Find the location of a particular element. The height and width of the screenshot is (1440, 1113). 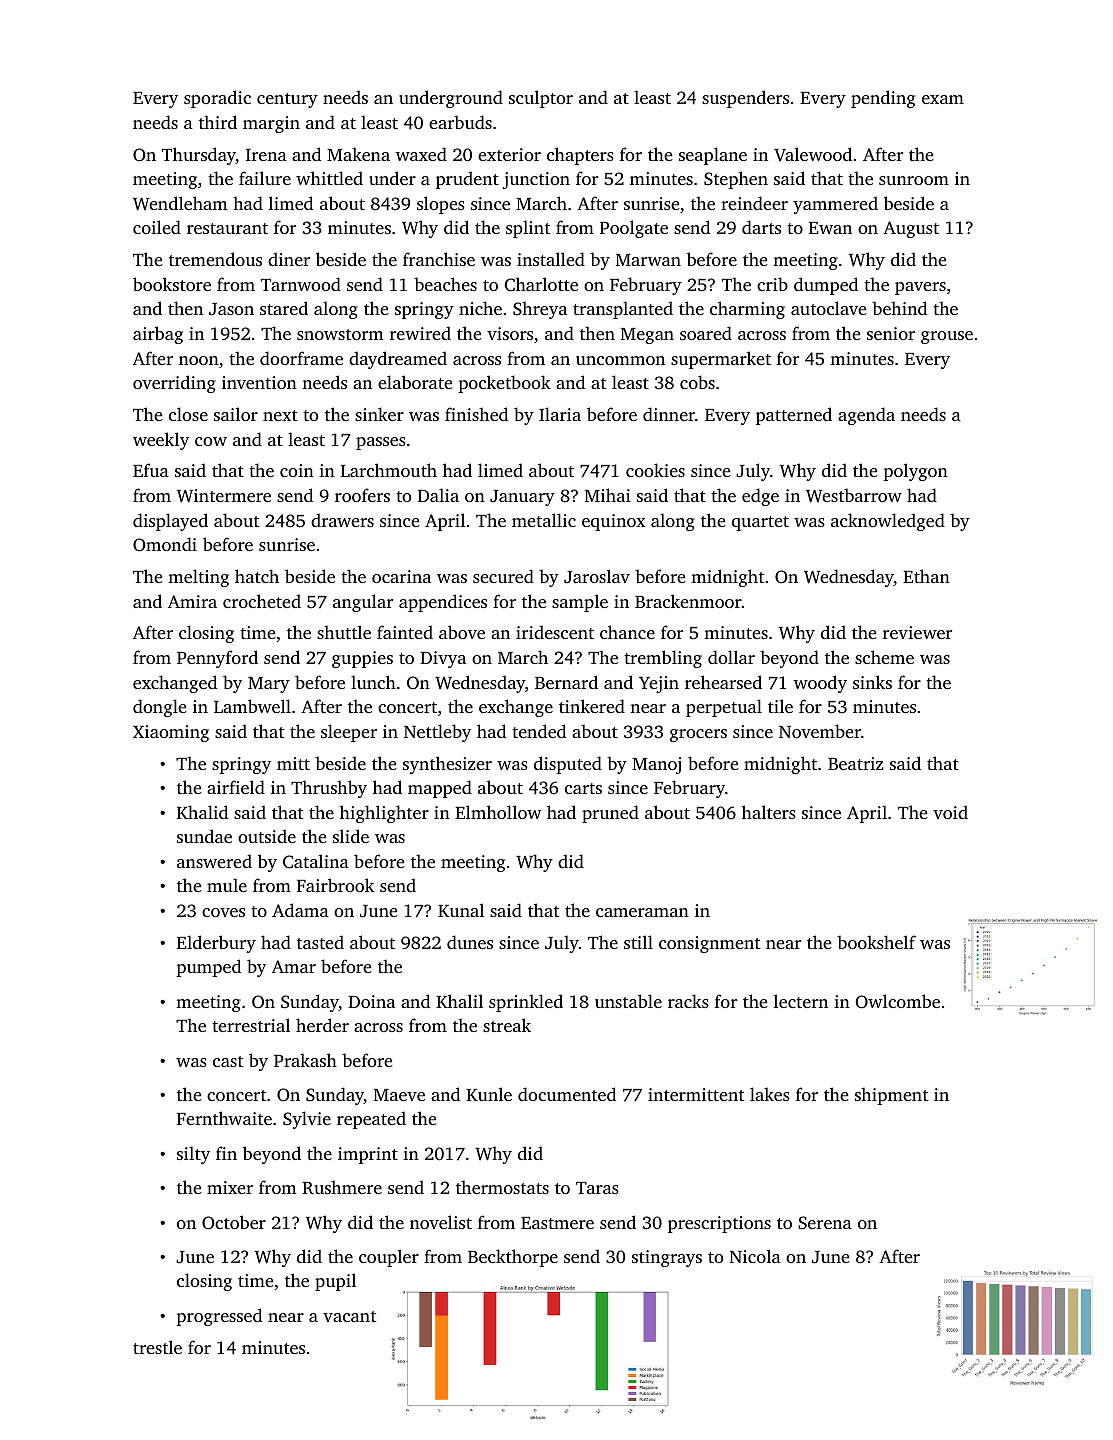

pruned is located at coordinates (610, 814).
